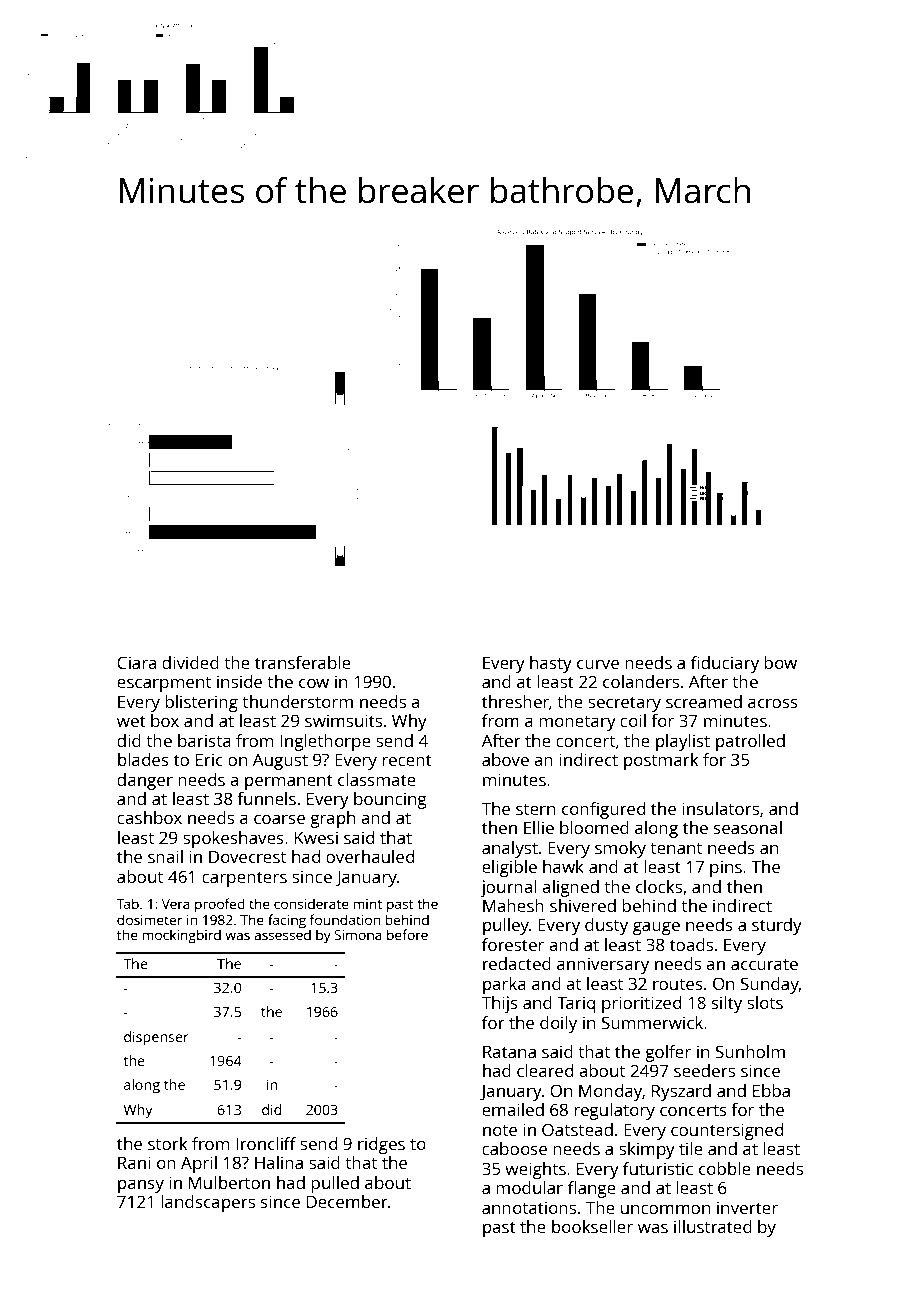  Describe the element at coordinates (509, 868) in the document. I see `eligible` at that location.
